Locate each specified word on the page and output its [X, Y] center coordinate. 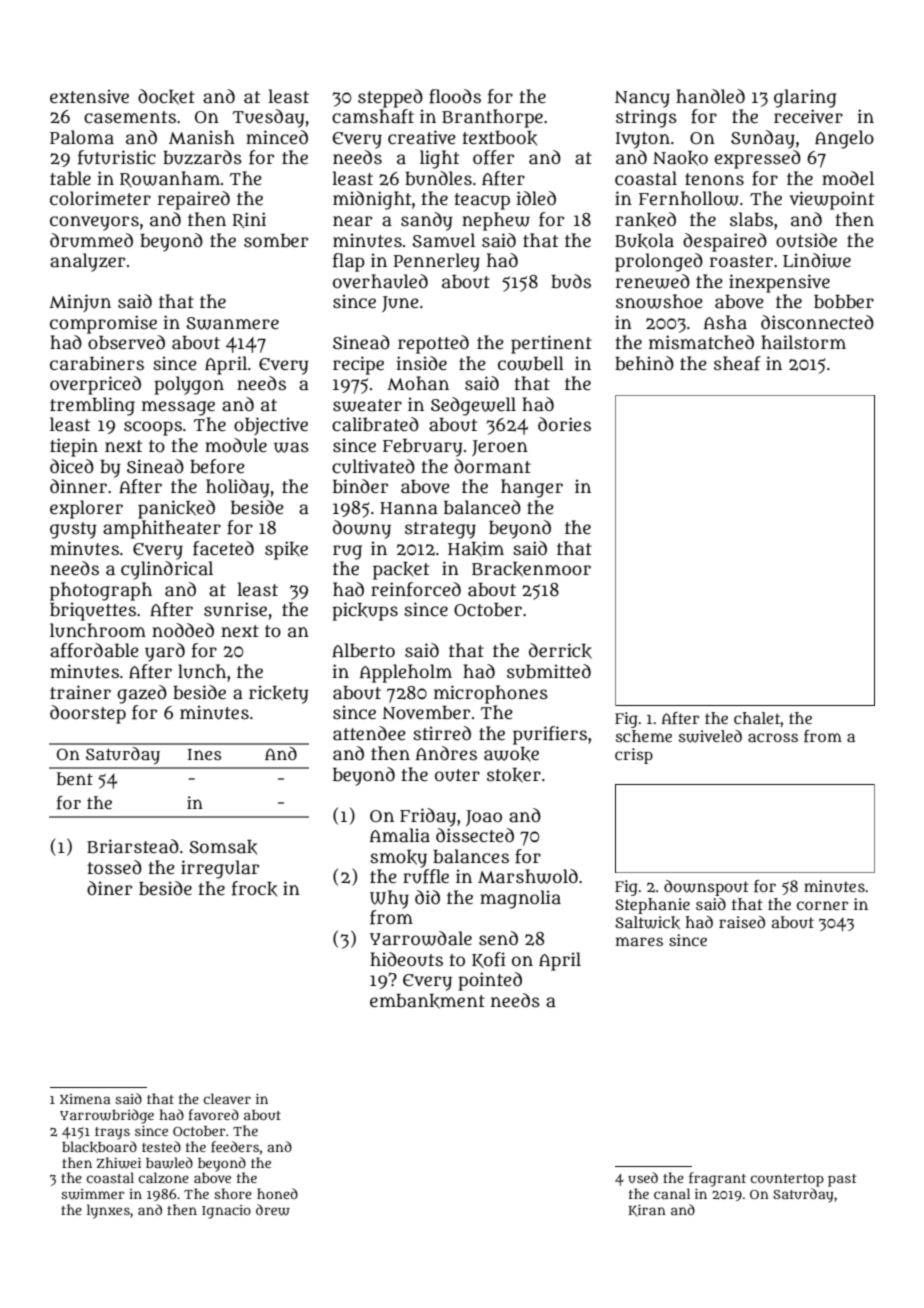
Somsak [223, 847]
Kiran [647, 1211]
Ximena [85, 1099]
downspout [706, 888]
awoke [511, 754]
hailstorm [803, 342]
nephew [496, 221]
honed [277, 1193]
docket [166, 97]
